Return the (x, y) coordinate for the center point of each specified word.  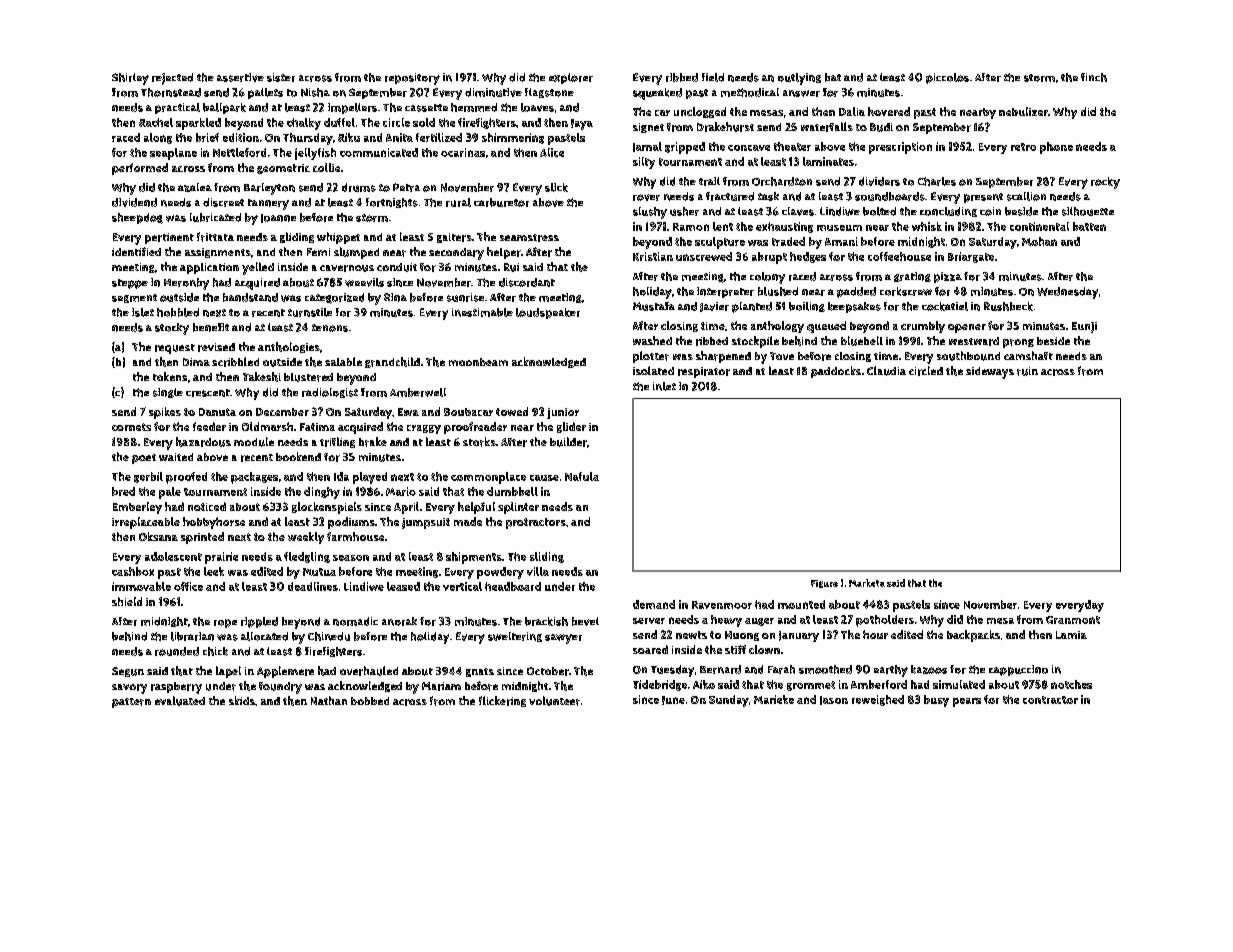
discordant (527, 282)
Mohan (1039, 241)
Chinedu (329, 636)
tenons (330, 328)
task (768, 196)
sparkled (198, 124)
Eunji (1084, 327)
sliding (547, 557)
